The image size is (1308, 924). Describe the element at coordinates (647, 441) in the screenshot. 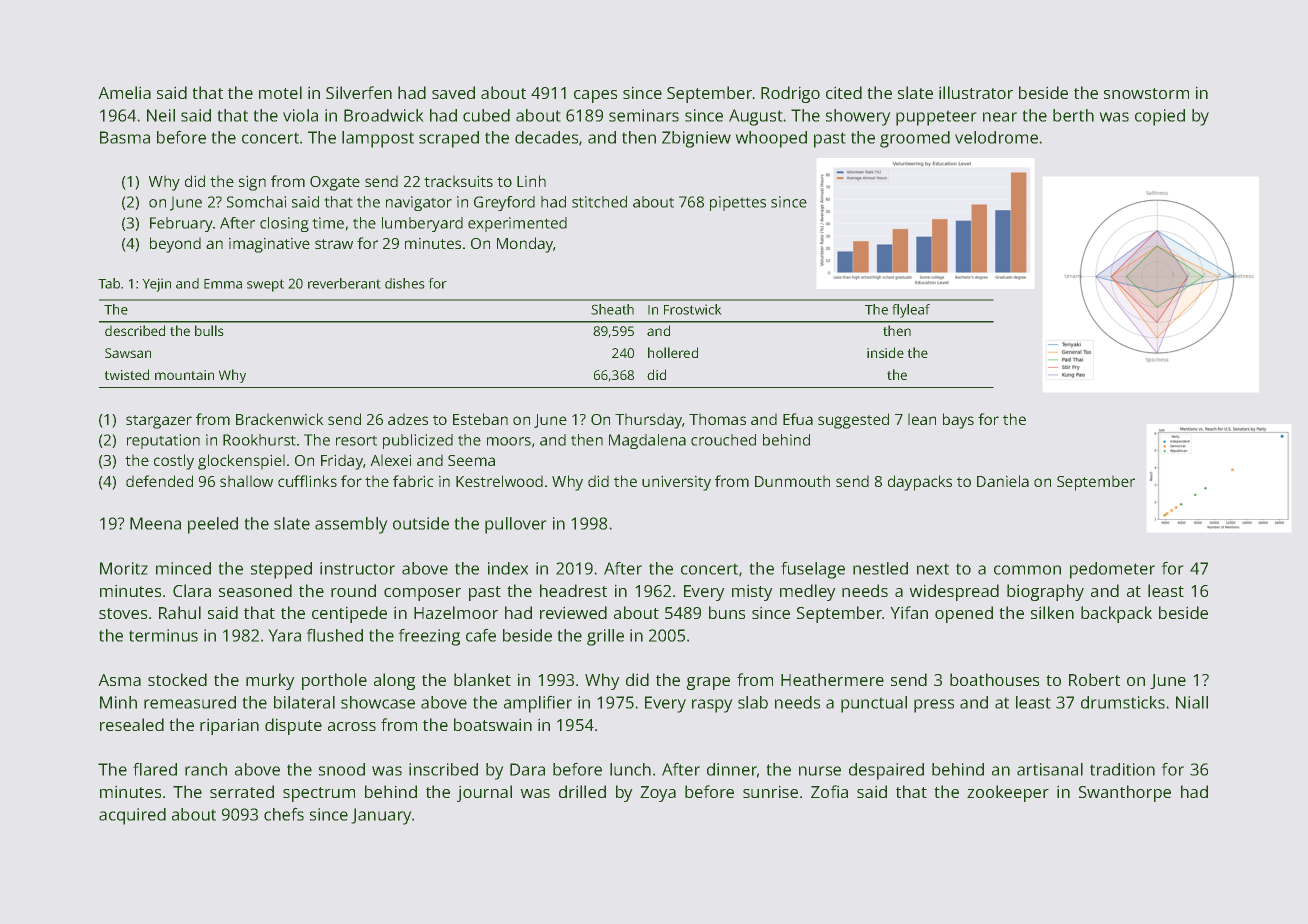

I see `Magdalena` at that location.
